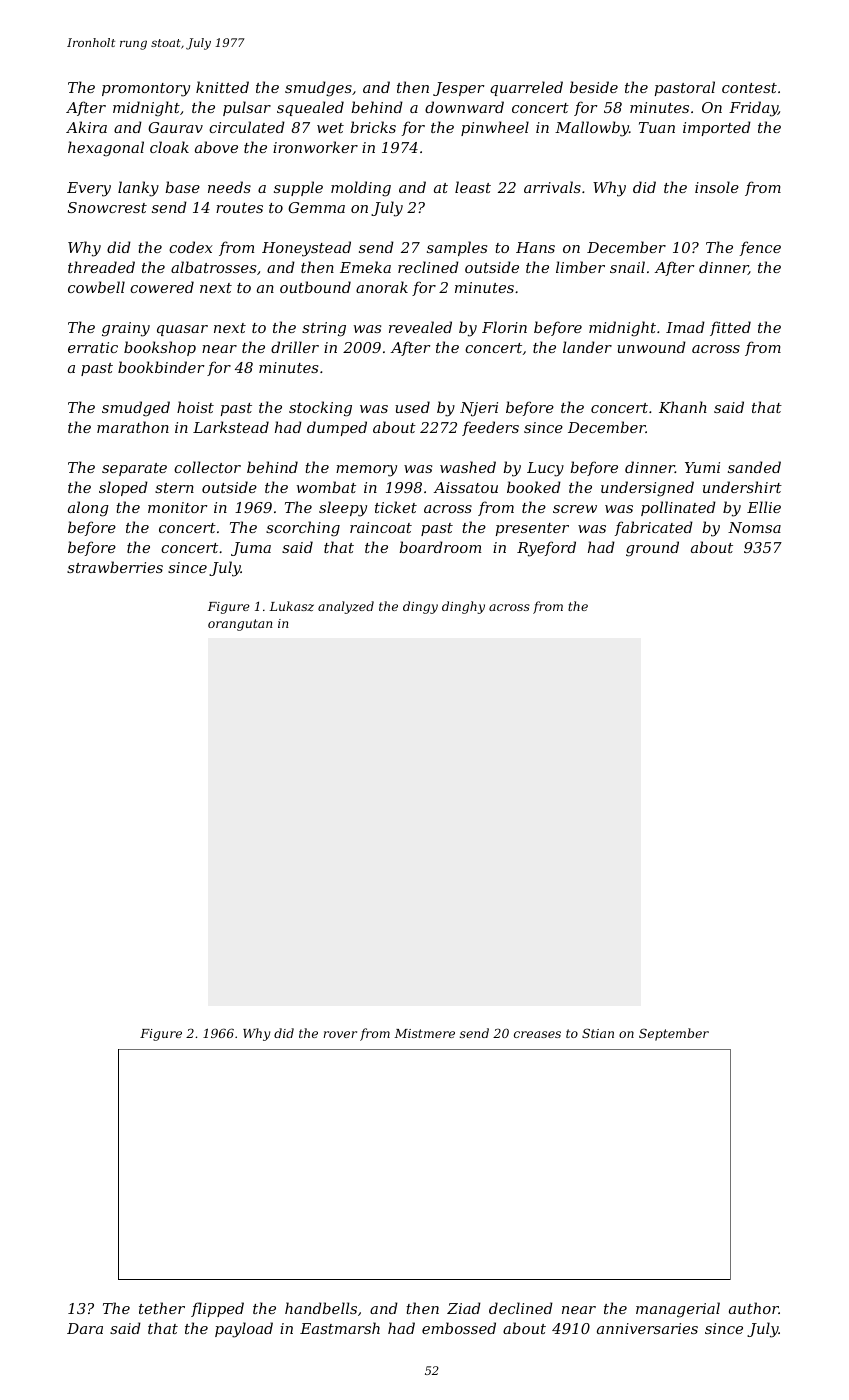 The image size is (849, 1400). What do you see at coordinates (412, 407) in the screenshot?
I see `used` at bounding box center [412, 407].
